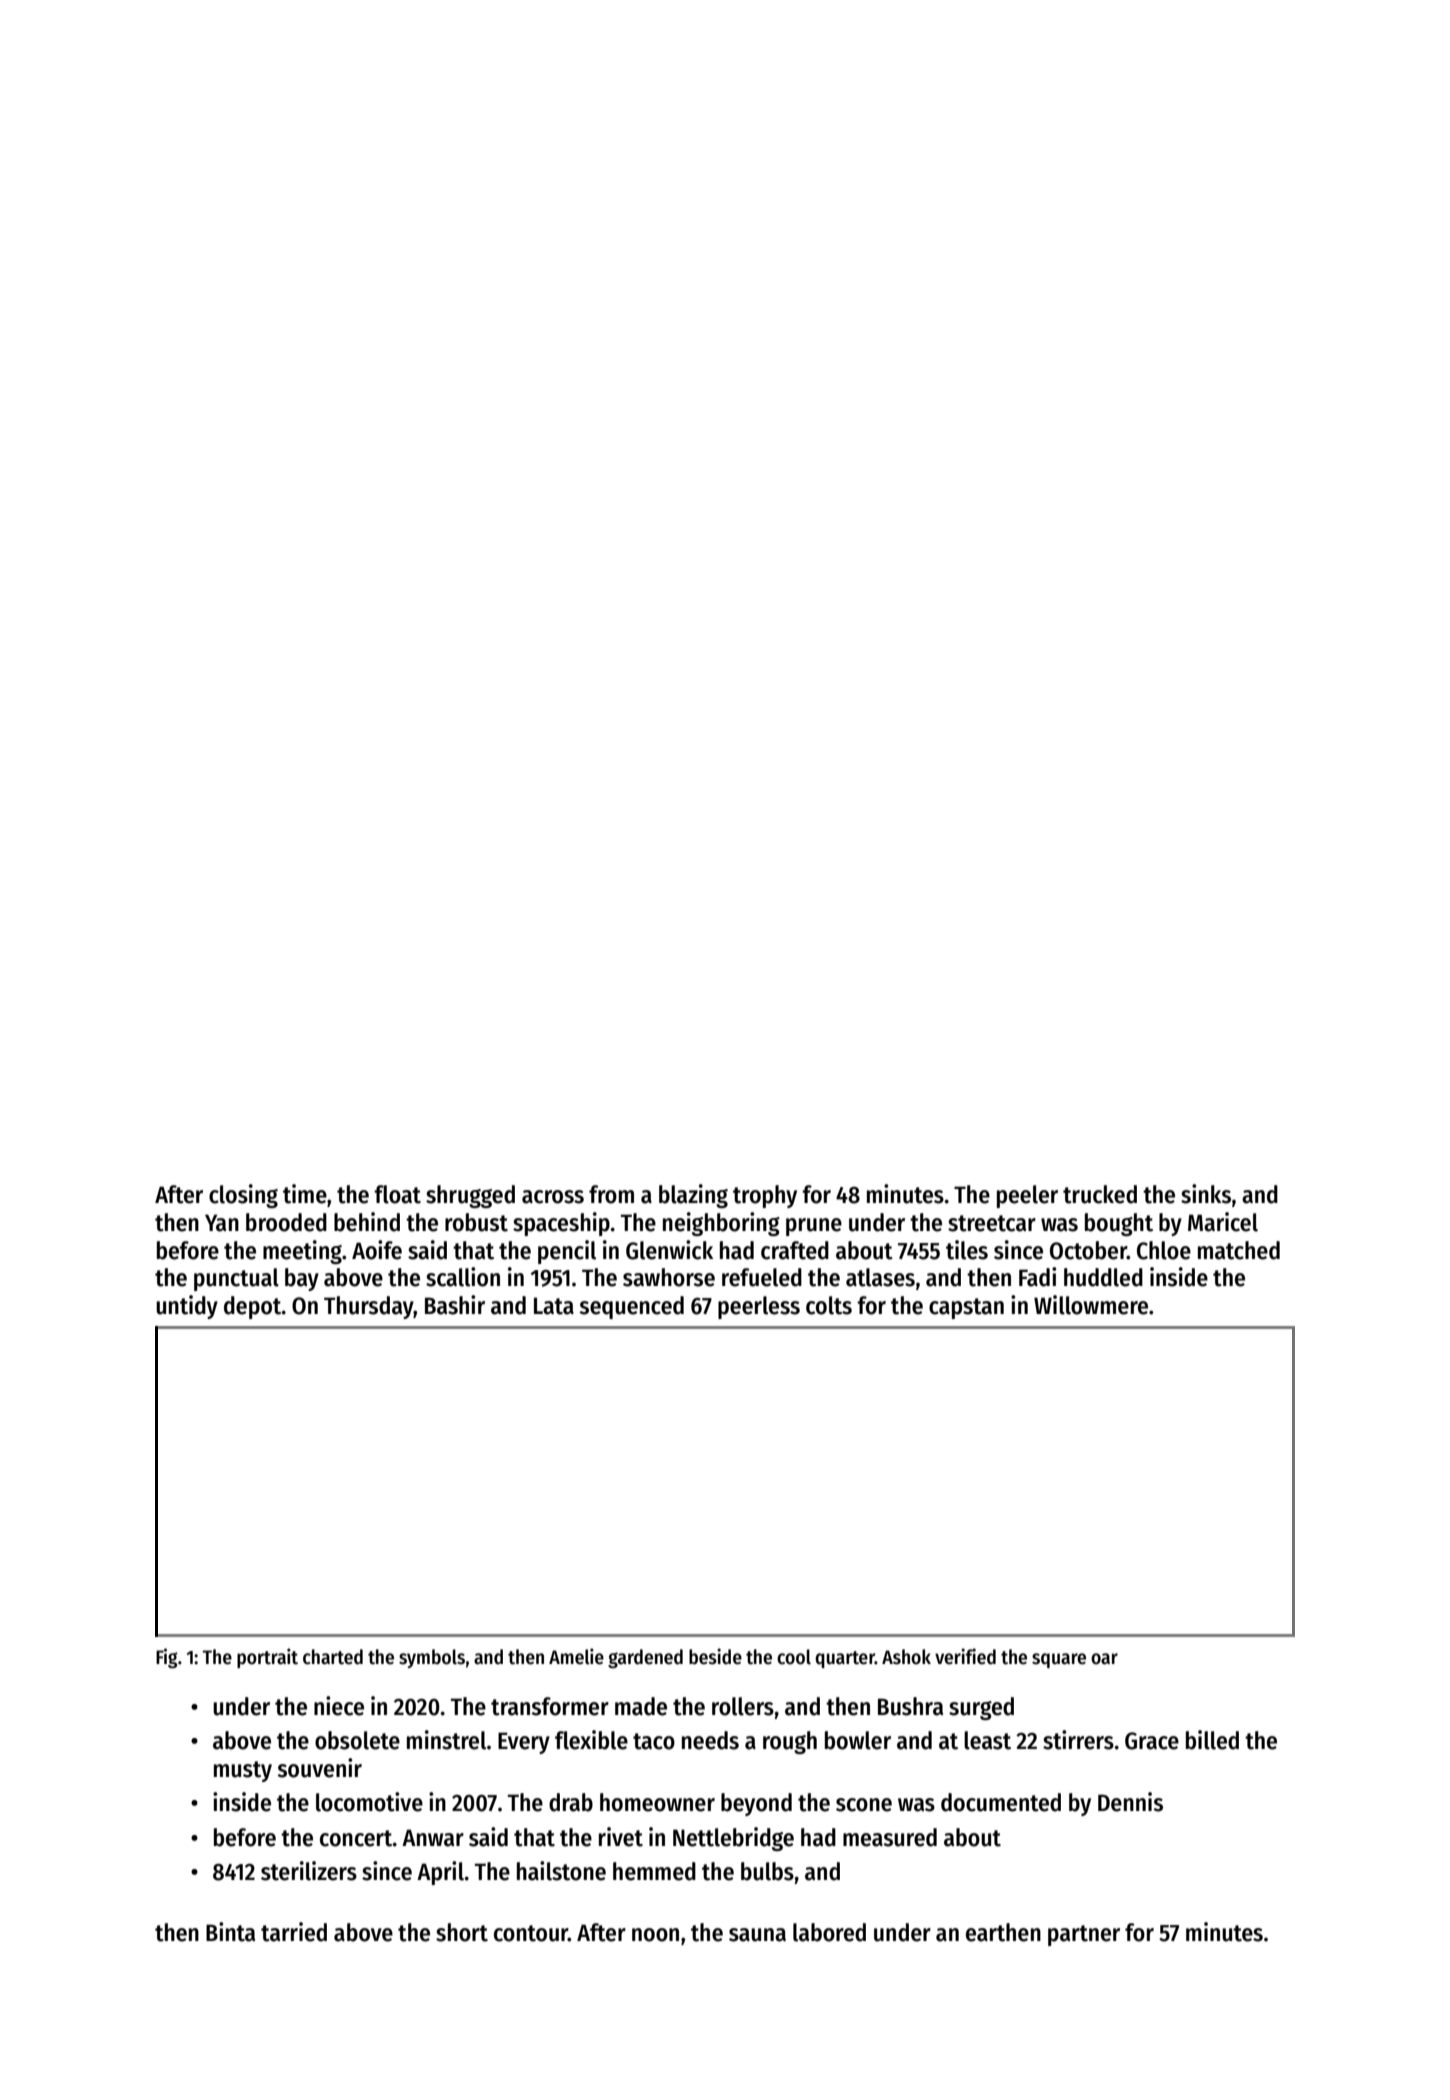 The width and height of the image is (1450, 2100). Describe the element at coordinates (611, 1194) in the image. I see `from` at that location.
